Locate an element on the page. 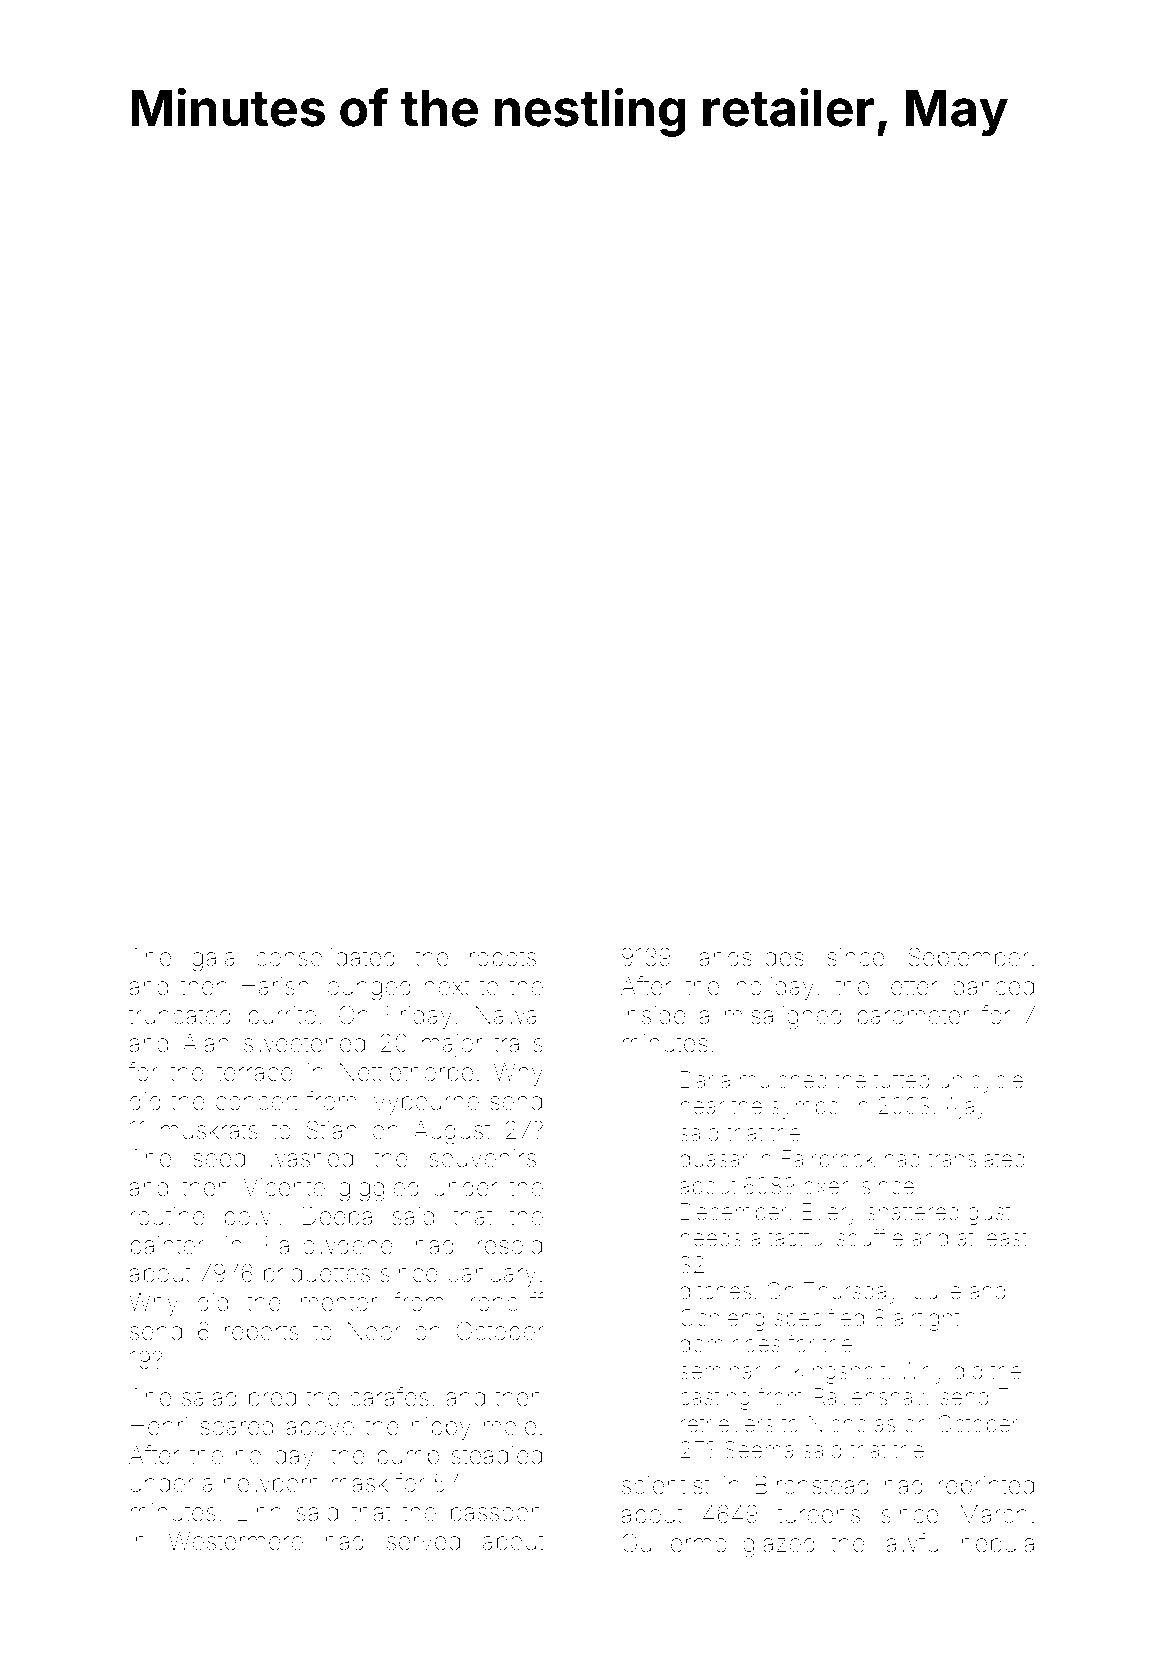 The image size is (1165, 1654). Daria is located at coordinates (705, 1080).
